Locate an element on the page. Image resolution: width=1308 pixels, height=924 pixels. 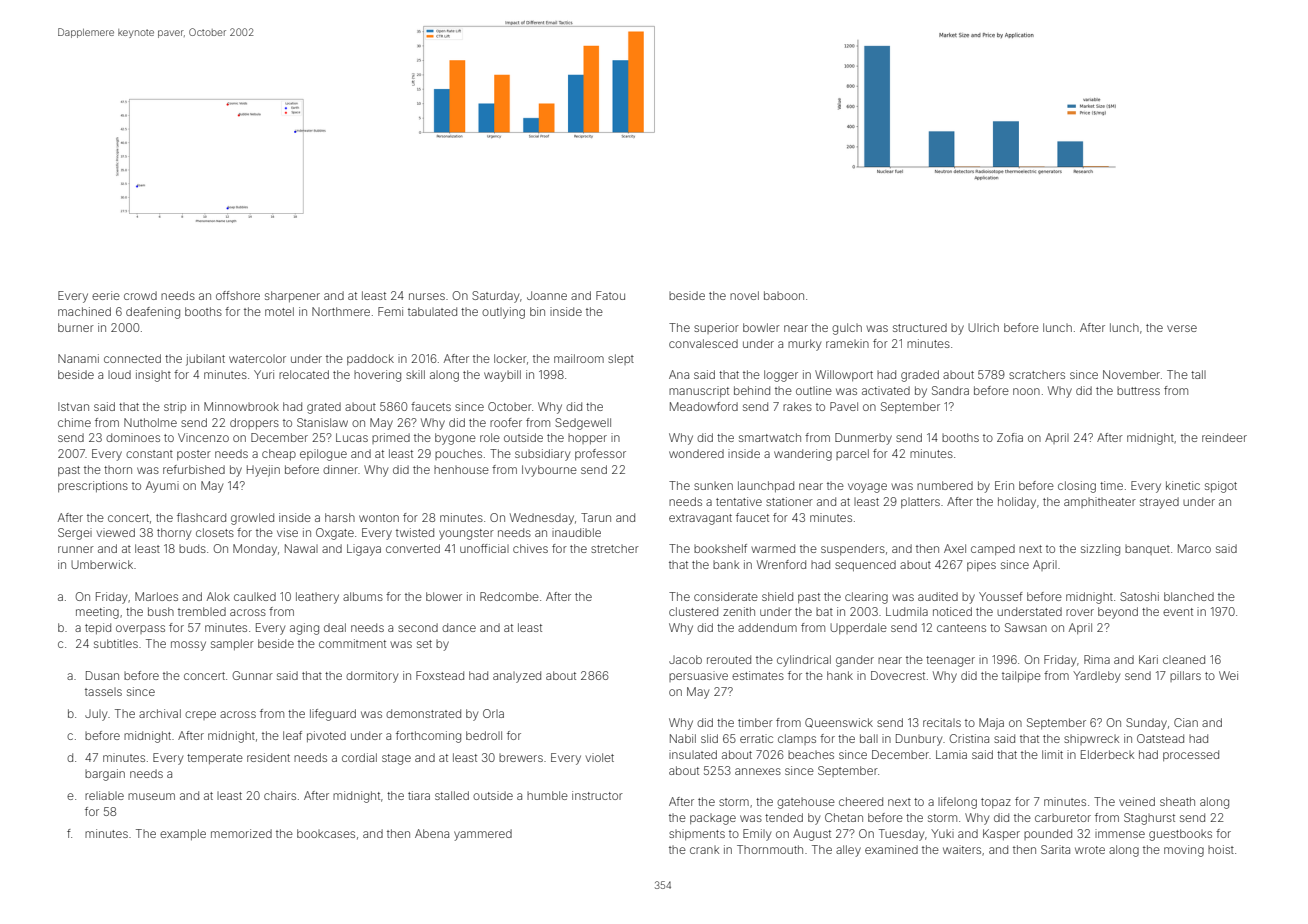
verse is located at coordinates (1182, 328).
